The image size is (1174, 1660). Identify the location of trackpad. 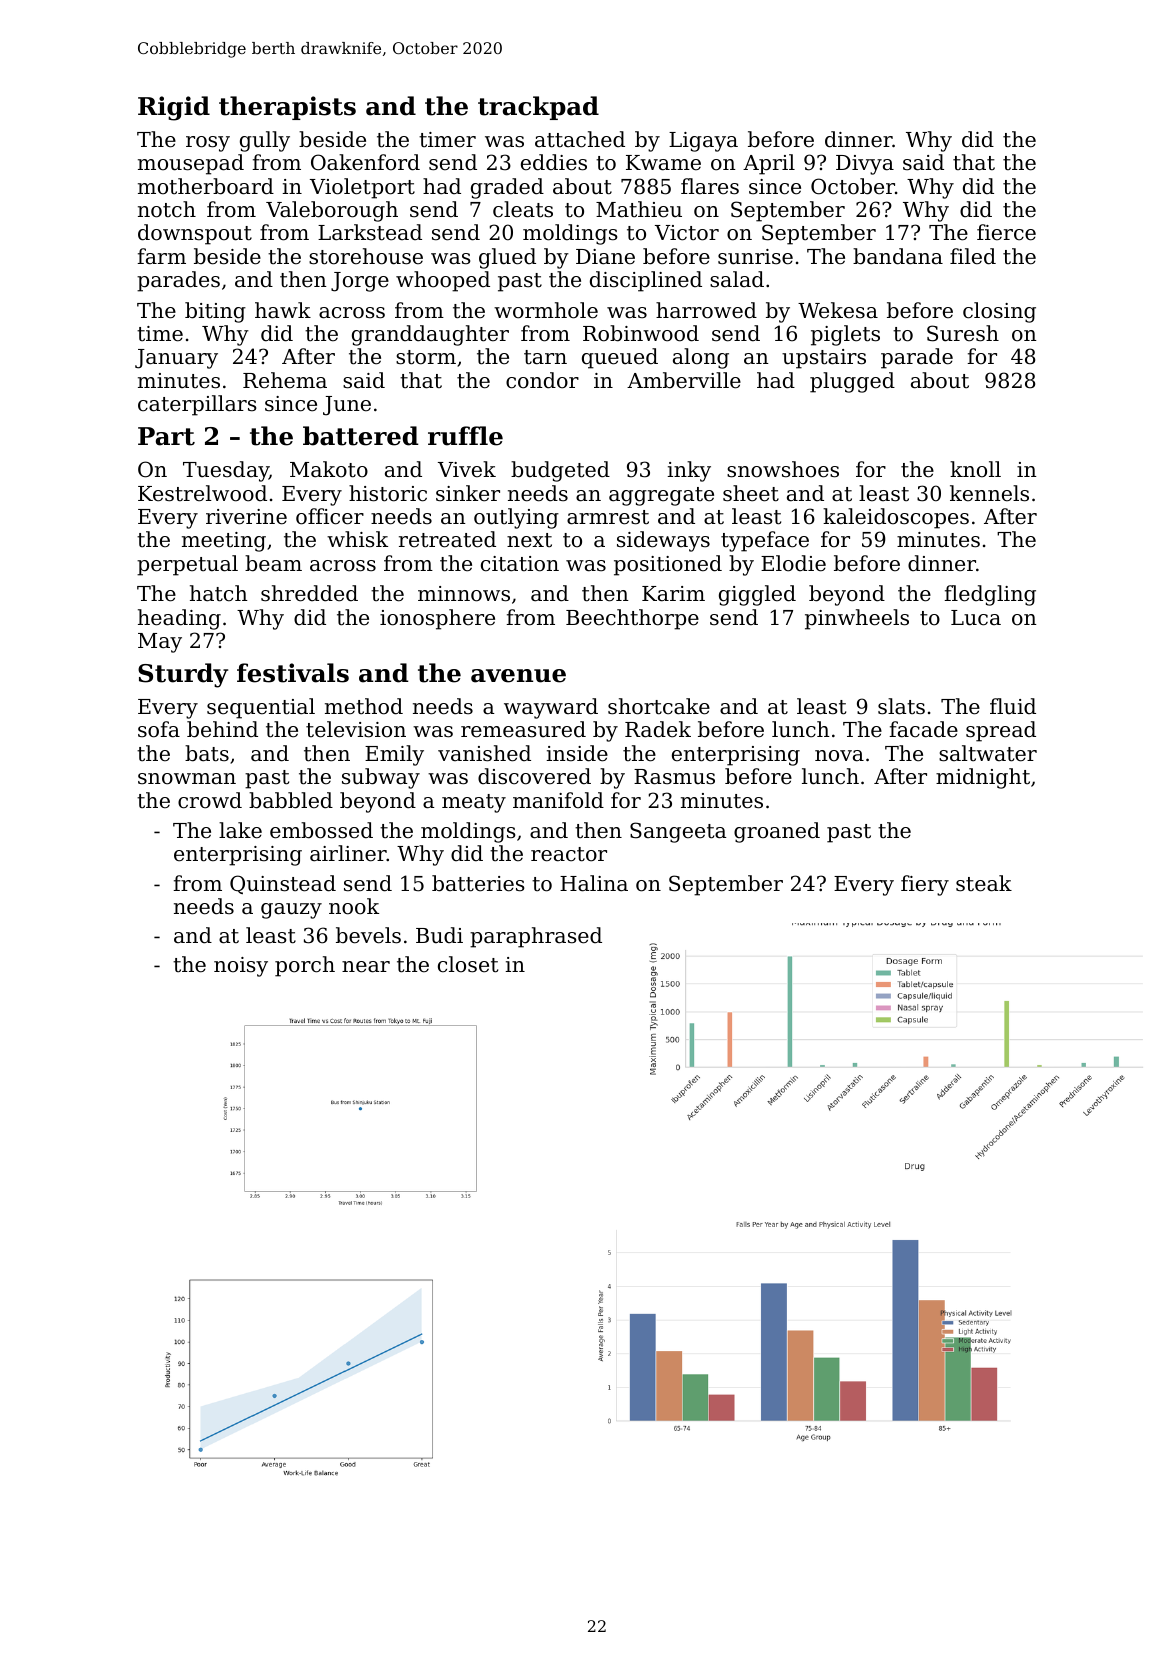
(538, 108).
